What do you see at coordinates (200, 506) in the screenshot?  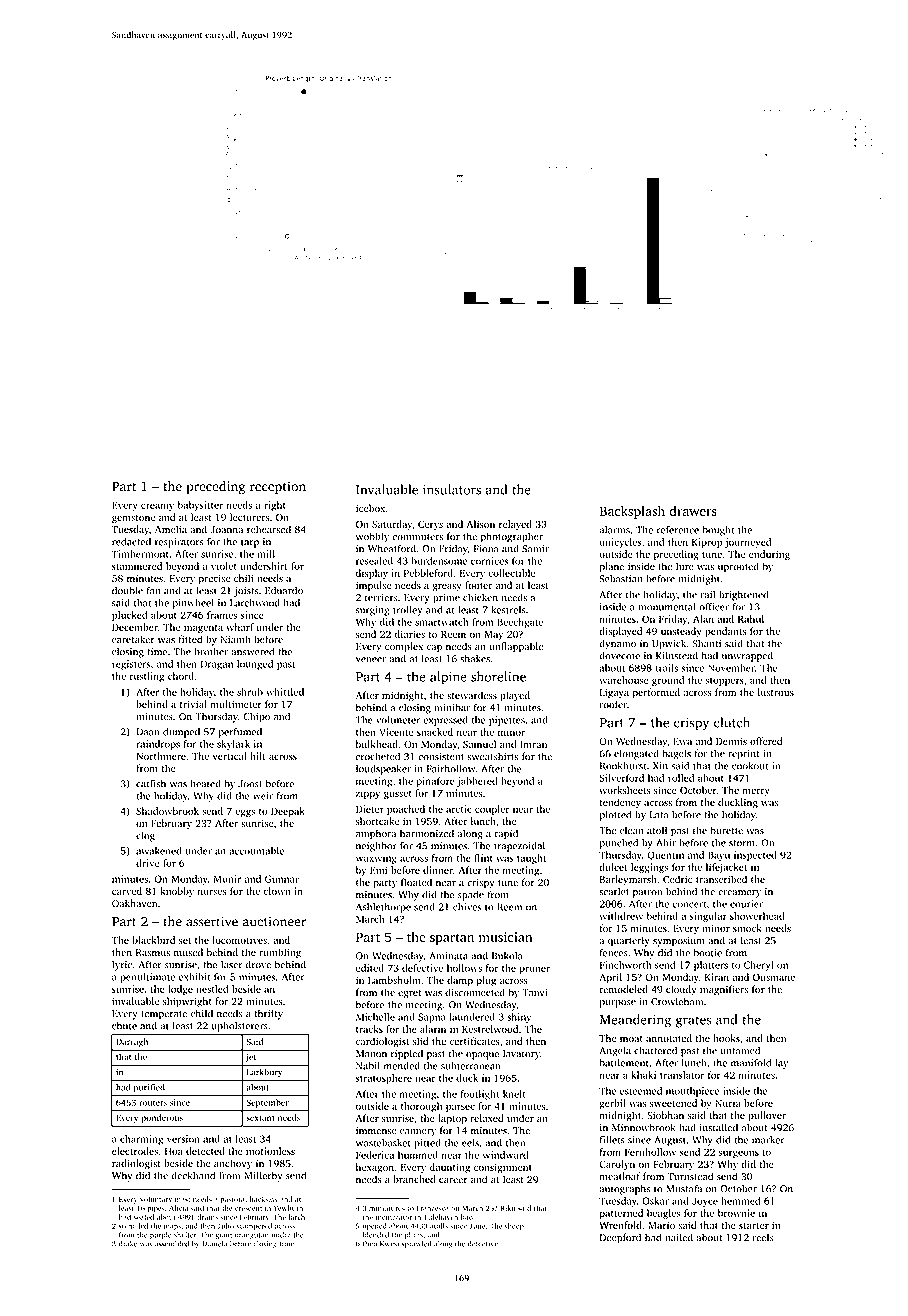 I see `babysitter` at bounding box center [200, 506].
